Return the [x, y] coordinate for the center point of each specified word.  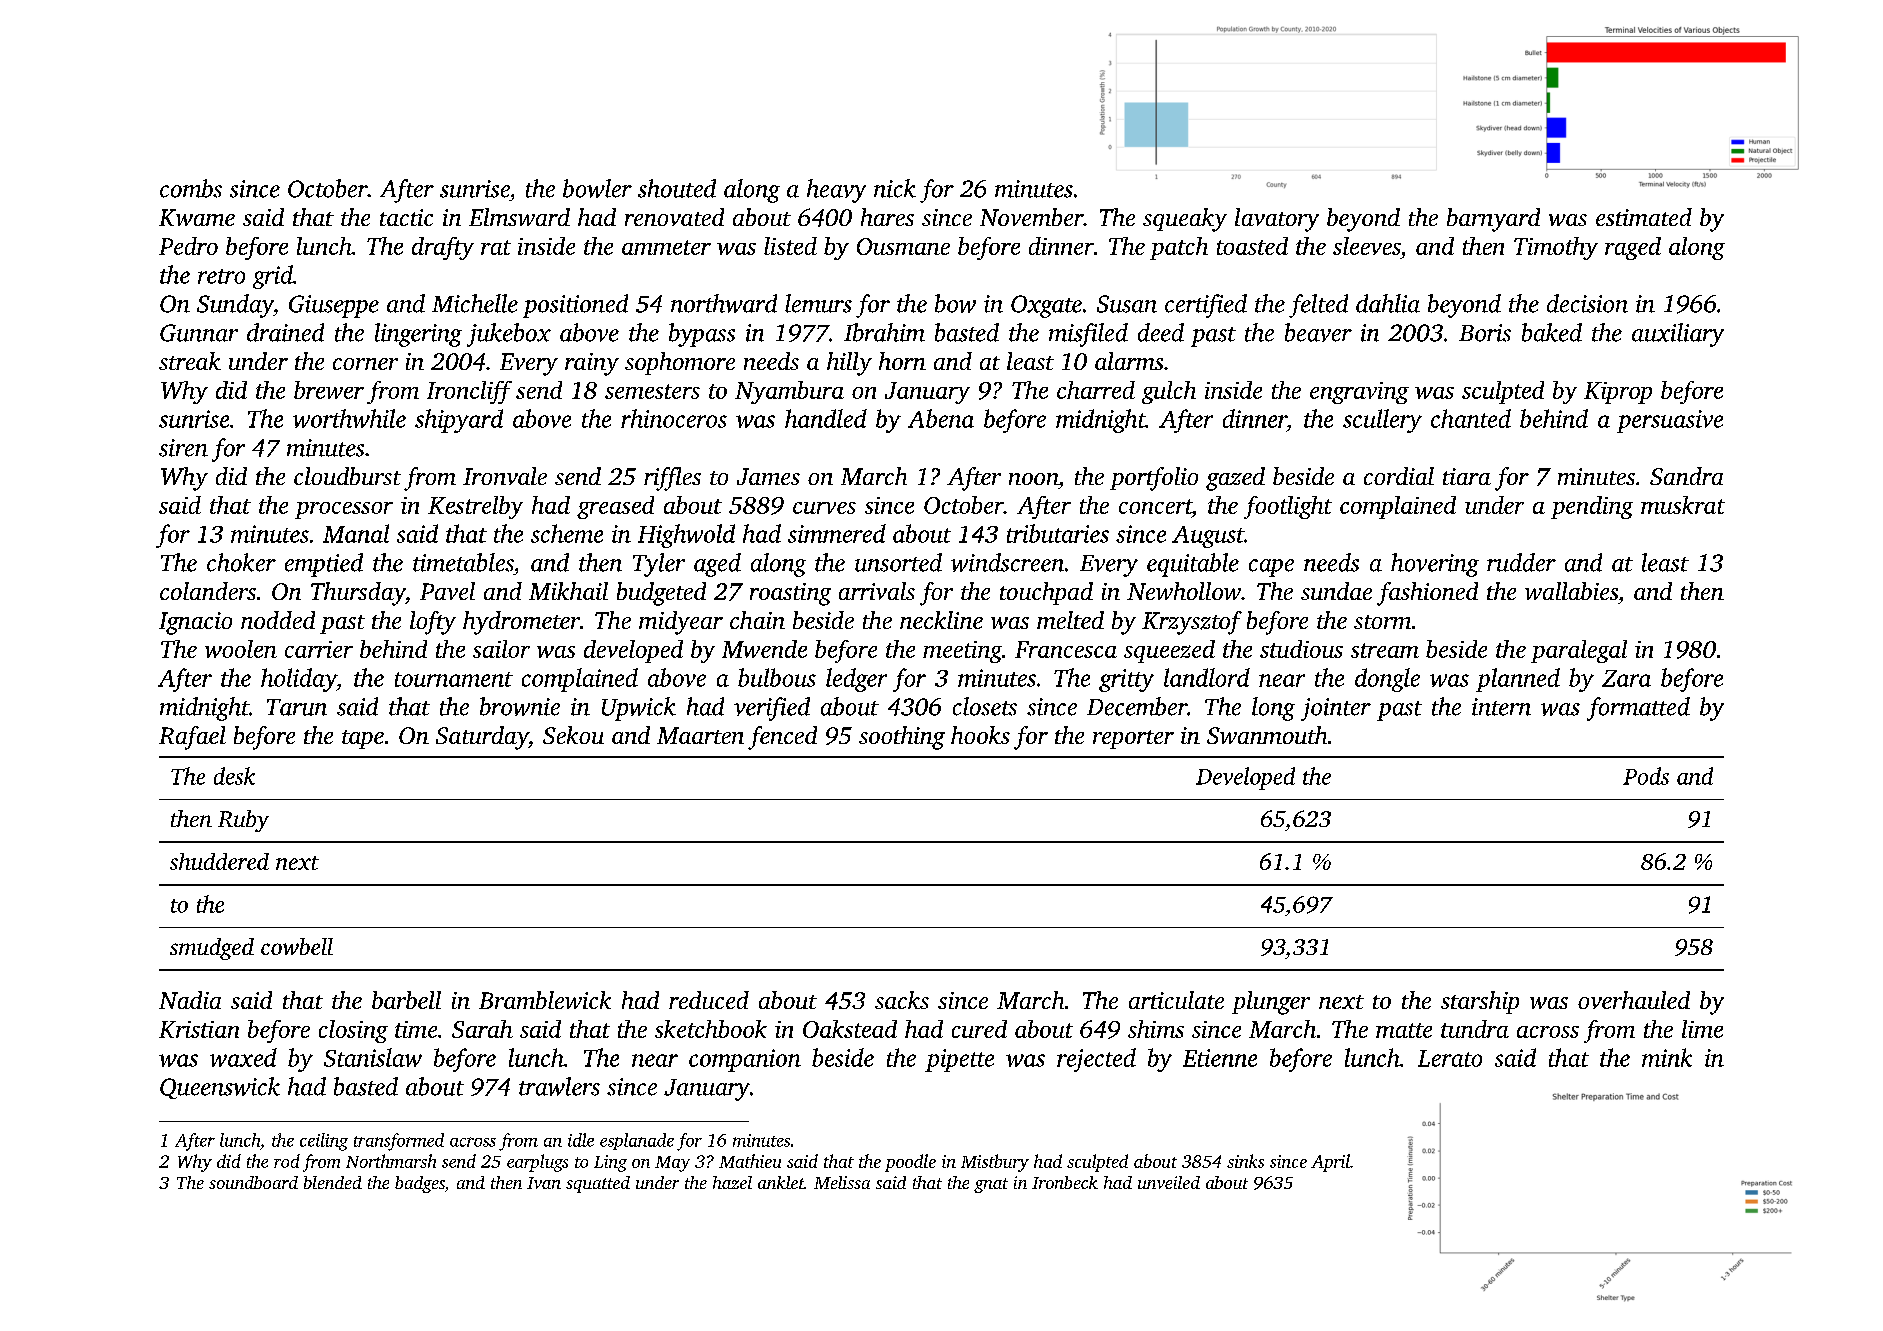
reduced [709, 1000]
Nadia [190, 1000]
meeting [962, 652]
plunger [1271, 1003]
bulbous [777, 677]
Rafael [192, 738]
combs [191, 188]
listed [790, 246]
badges [420, 1184]
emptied [324, 565]
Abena [941, 418]
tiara [1467, 476]
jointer [1336, 709]
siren [183, 448]
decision [1587, 303]
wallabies [1571, 591]
